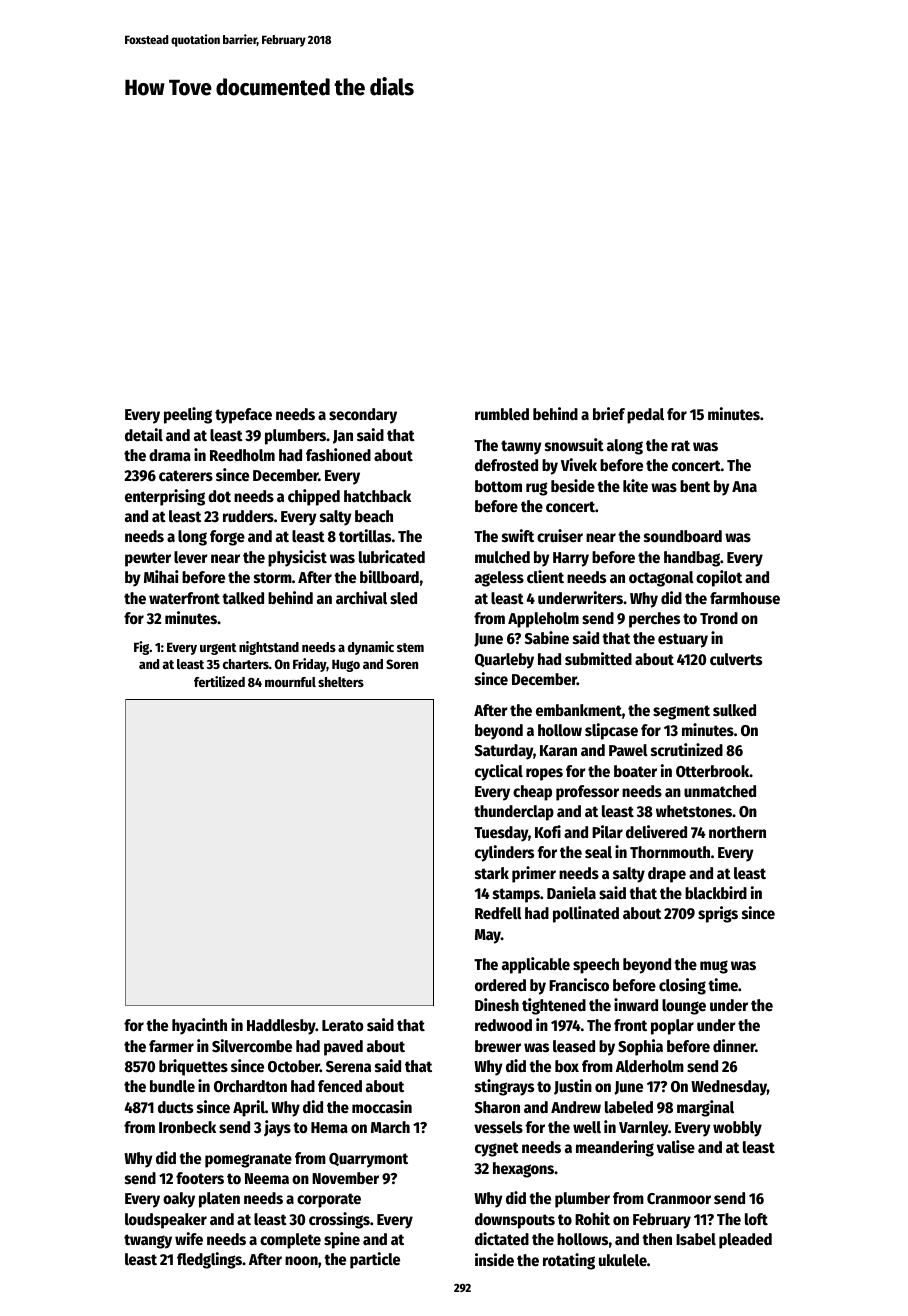 This document has height=1316, width=908. Describe the element at coordinates (179, 1200) in the document. I see `oaky` at that location.
